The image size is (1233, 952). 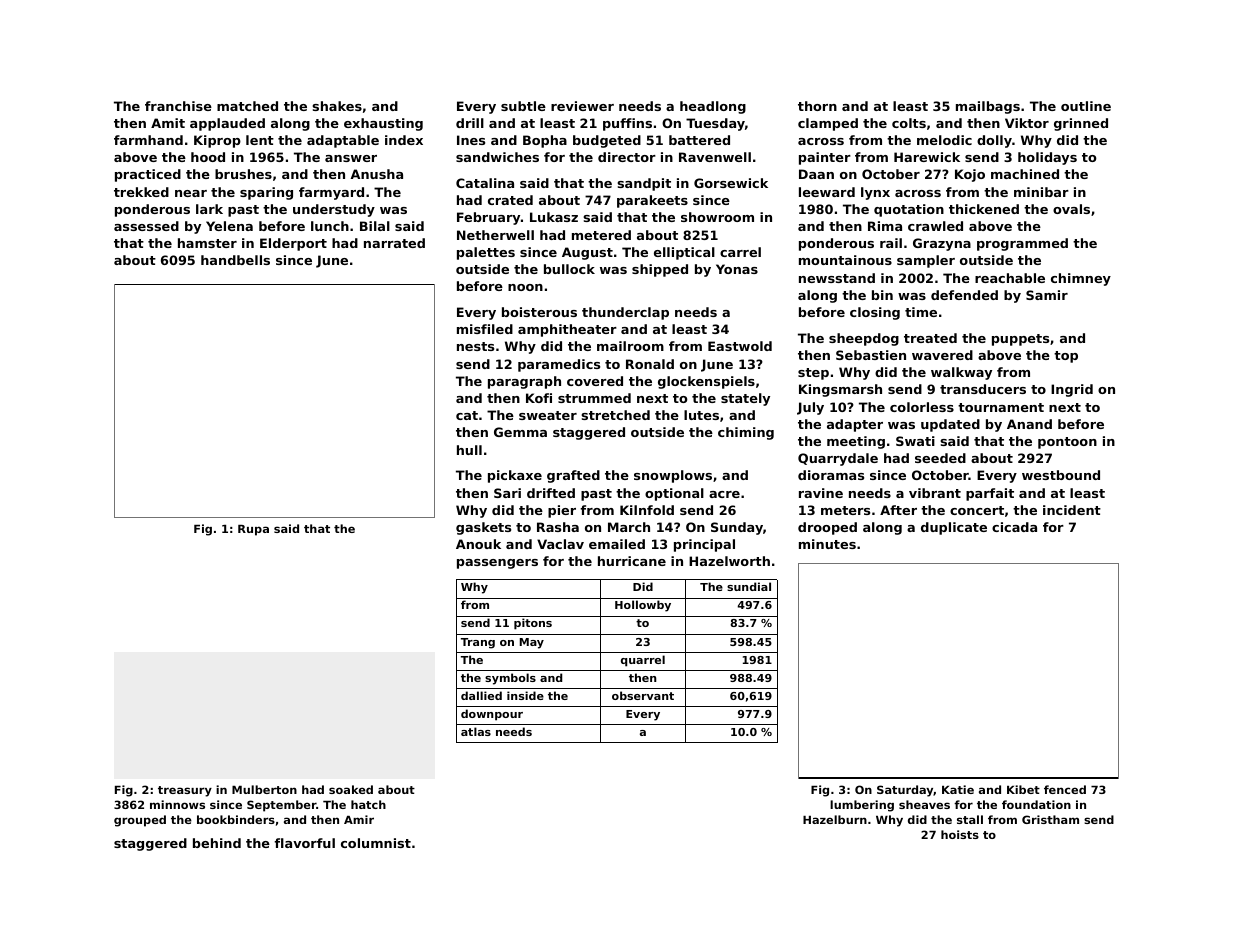 What do you see at coordinates (737, 528) in the screenshot?
I see `Sunday` at bounding box center [737, 528].
